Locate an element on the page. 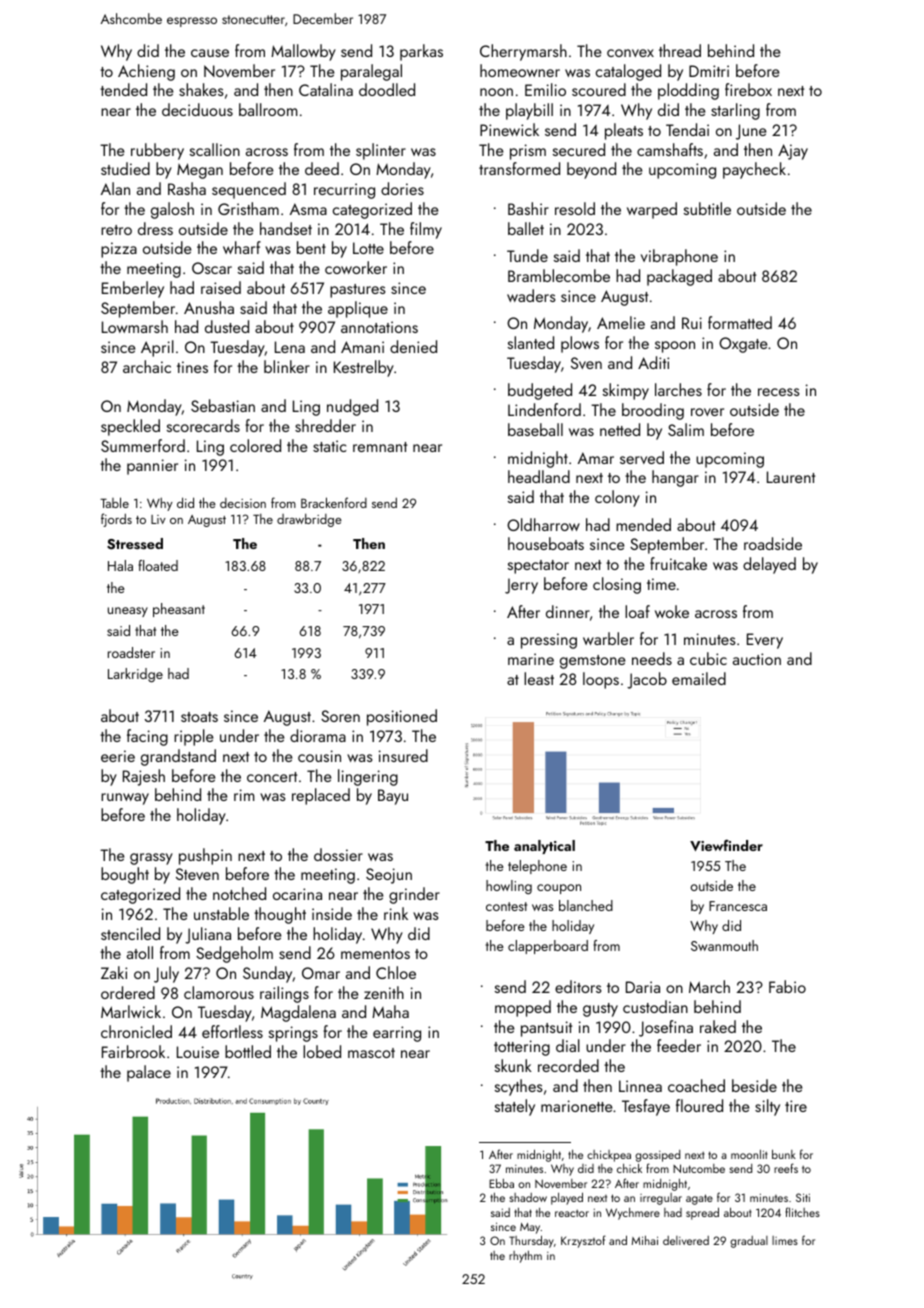 The height and width of the image is (1308, 924). reefs is located at coordinates (786, 1168).
